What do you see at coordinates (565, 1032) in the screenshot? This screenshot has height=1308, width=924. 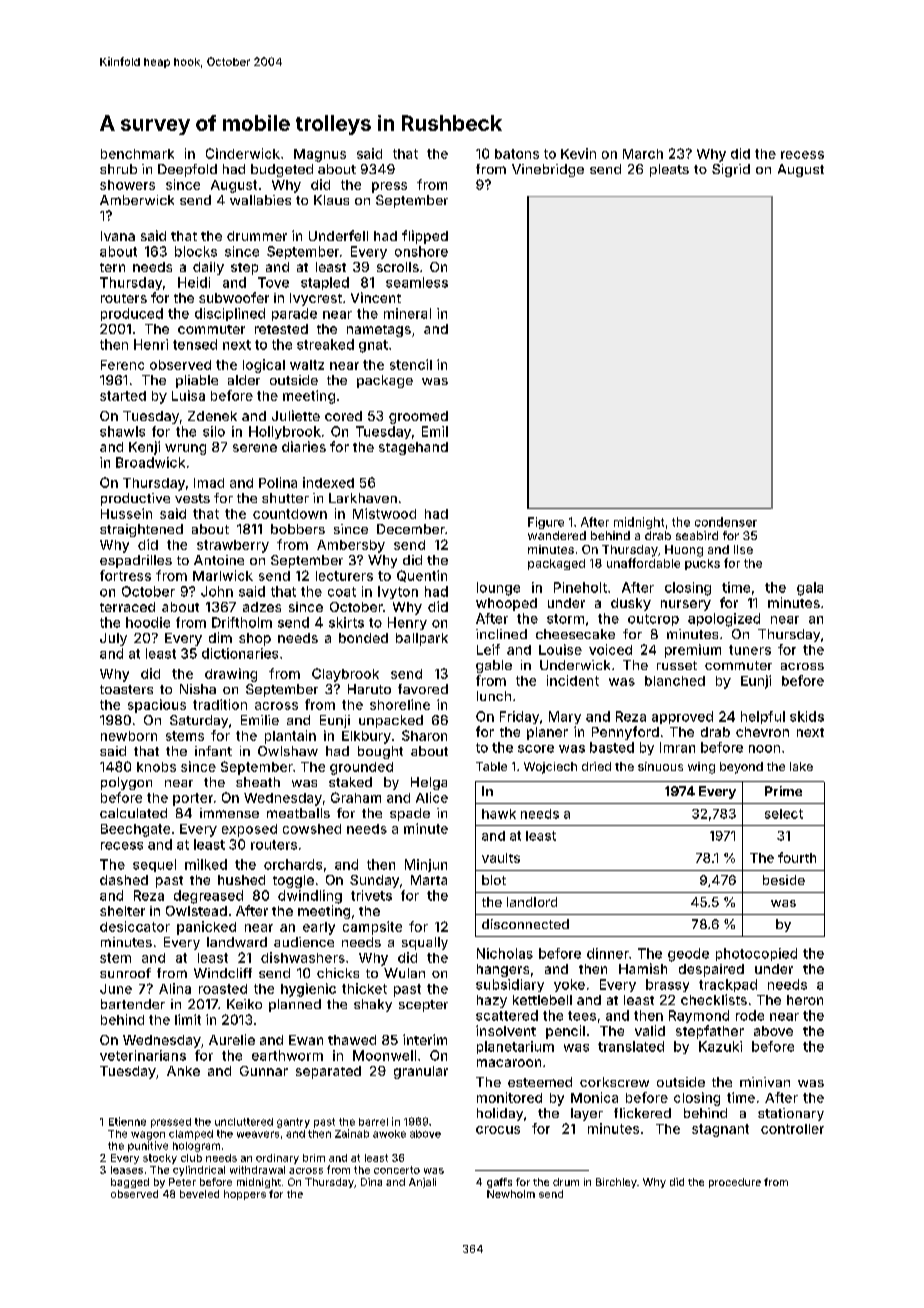 I see `pencil` at bounding box center [565, 1032].
